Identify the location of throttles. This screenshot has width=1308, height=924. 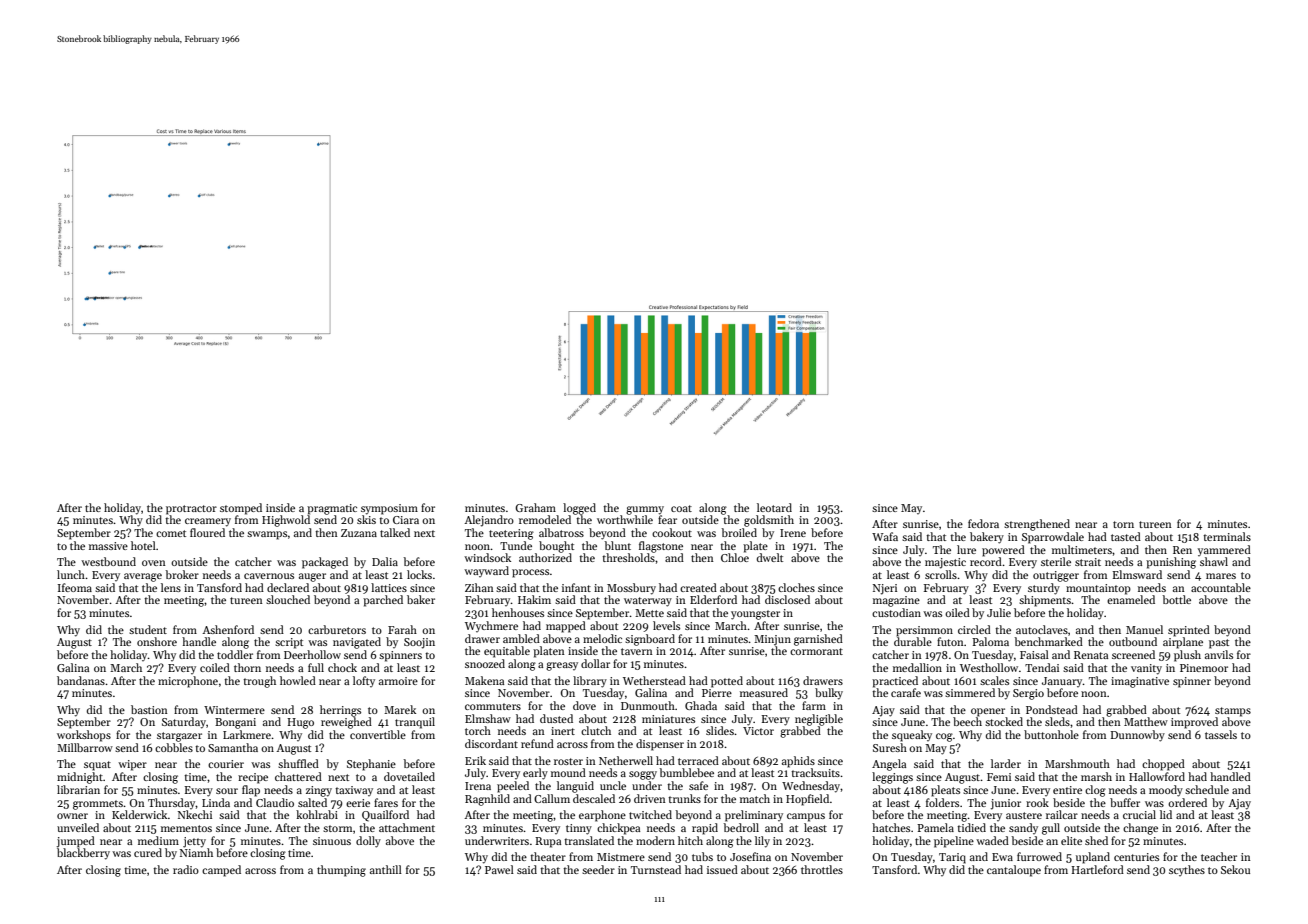
(822, 869).
